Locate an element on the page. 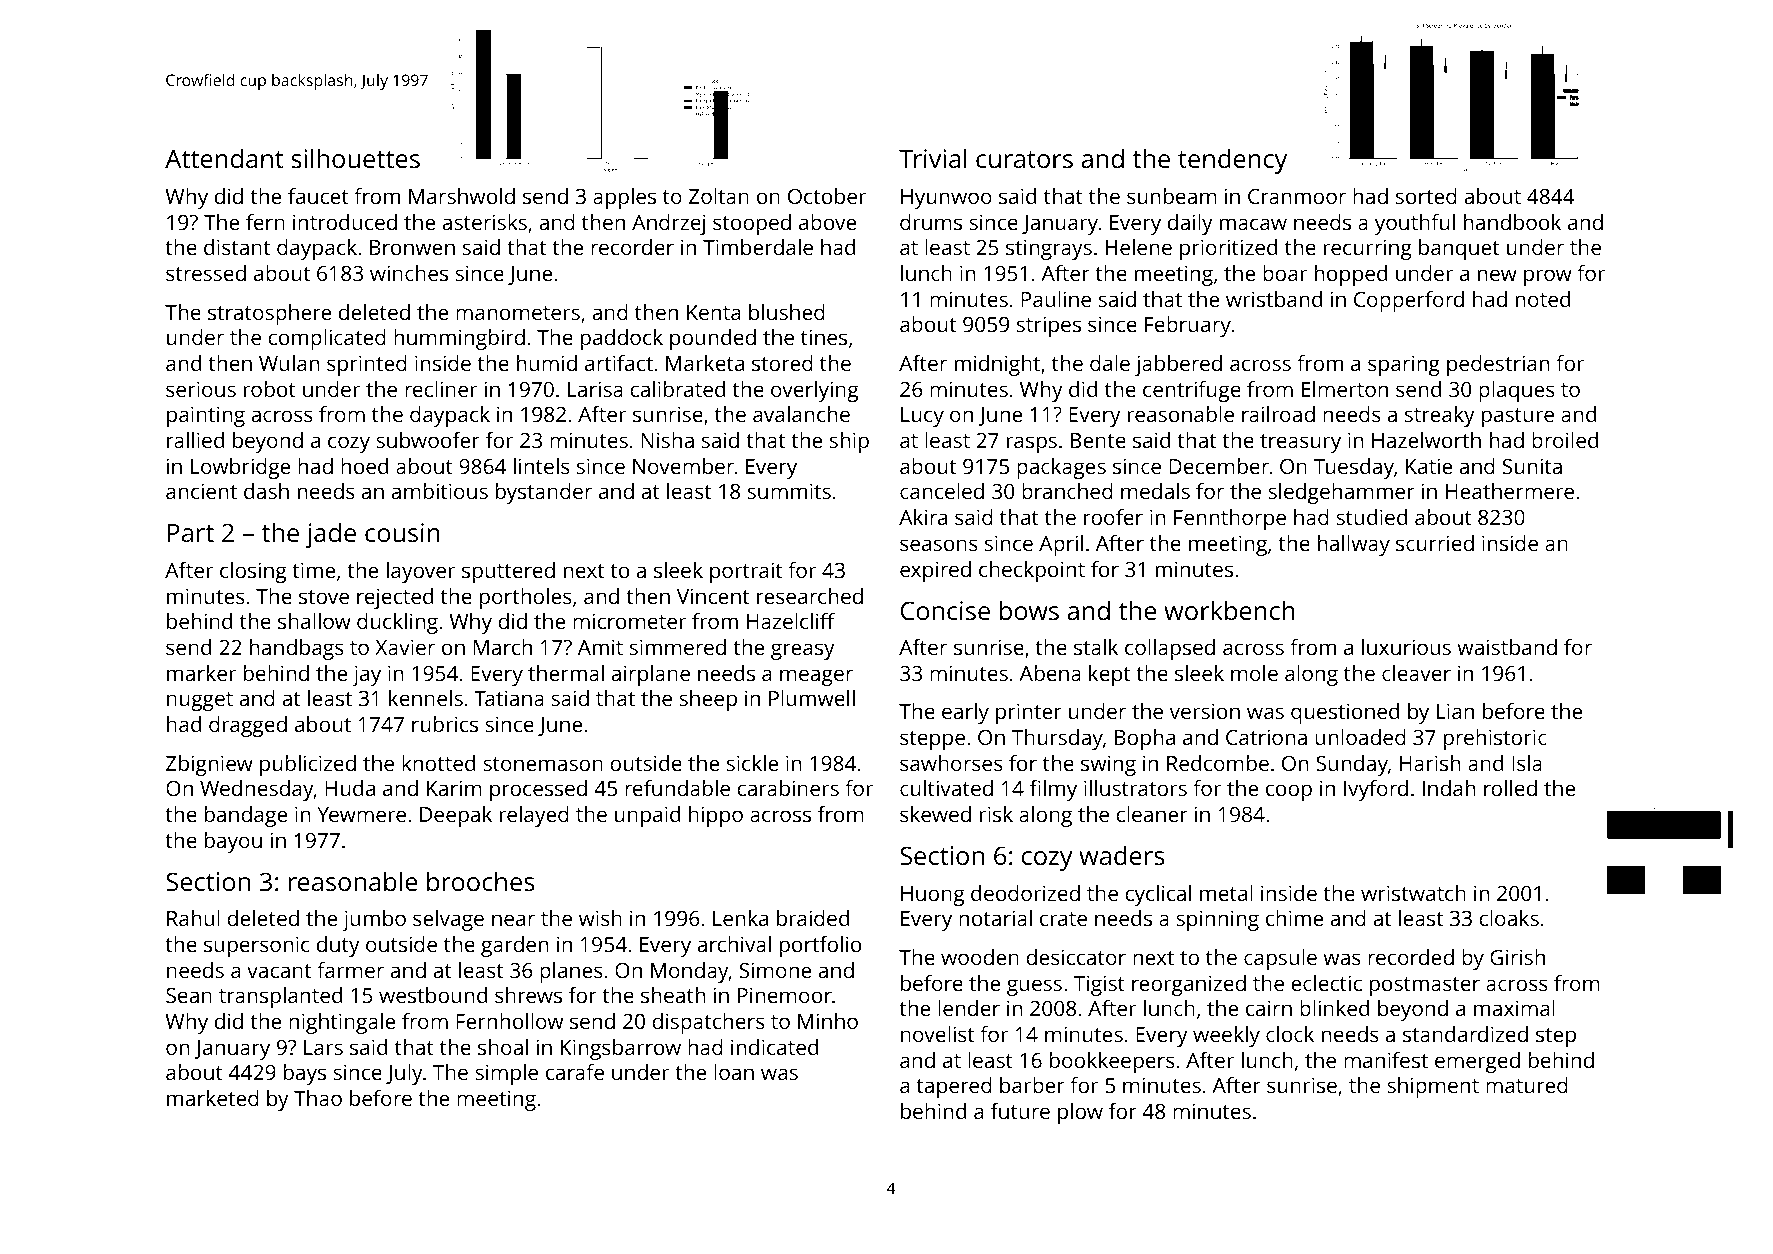 Image resolution: width=1773 pixels, height=1254 pixels. Part is located at coordinates (190, 533).
